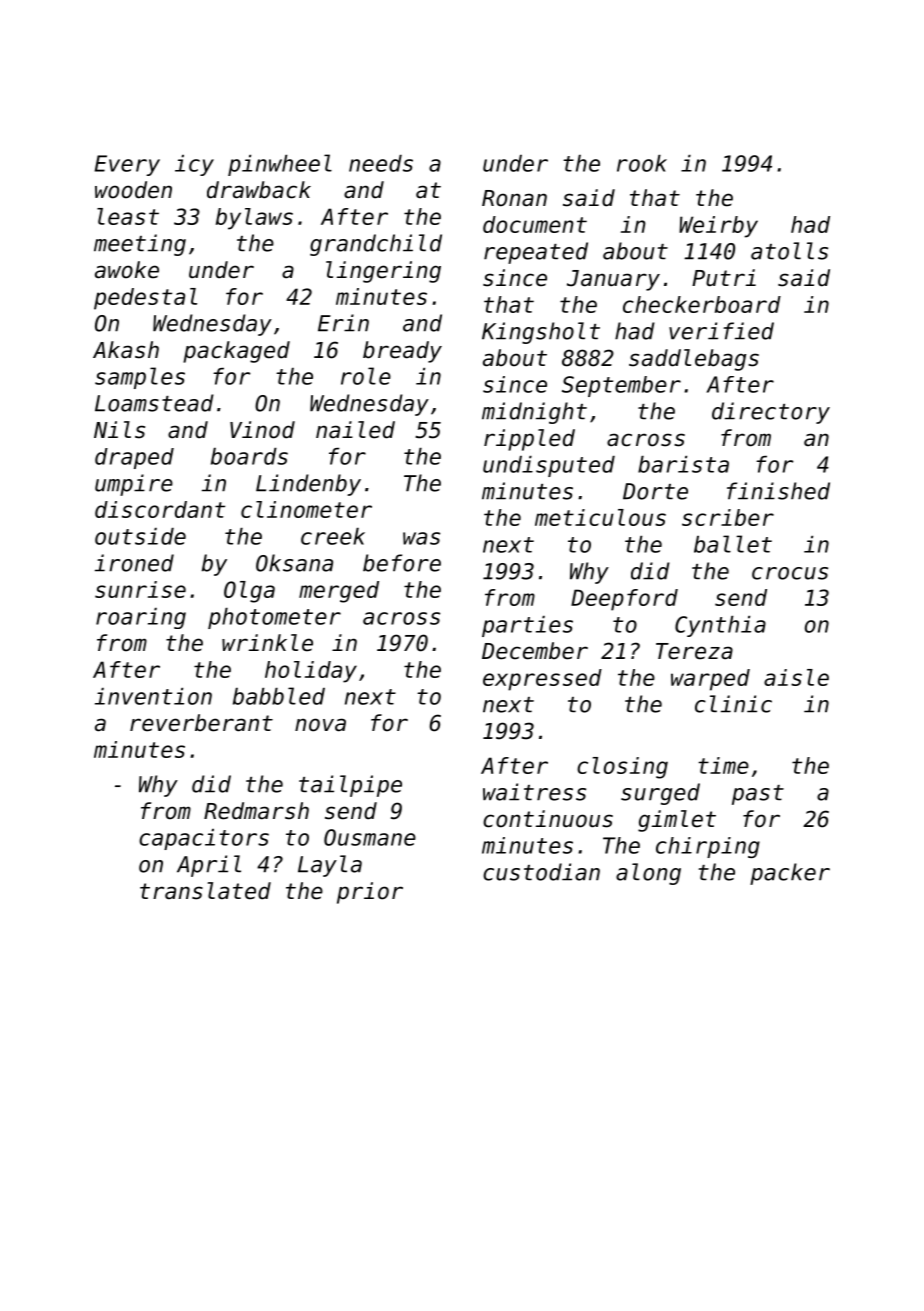 The height and width of the page is (1311, 924). What do you see at coordinates (718, 227) in the page?
I see `Weirby` at bounding box center [718, 227].
